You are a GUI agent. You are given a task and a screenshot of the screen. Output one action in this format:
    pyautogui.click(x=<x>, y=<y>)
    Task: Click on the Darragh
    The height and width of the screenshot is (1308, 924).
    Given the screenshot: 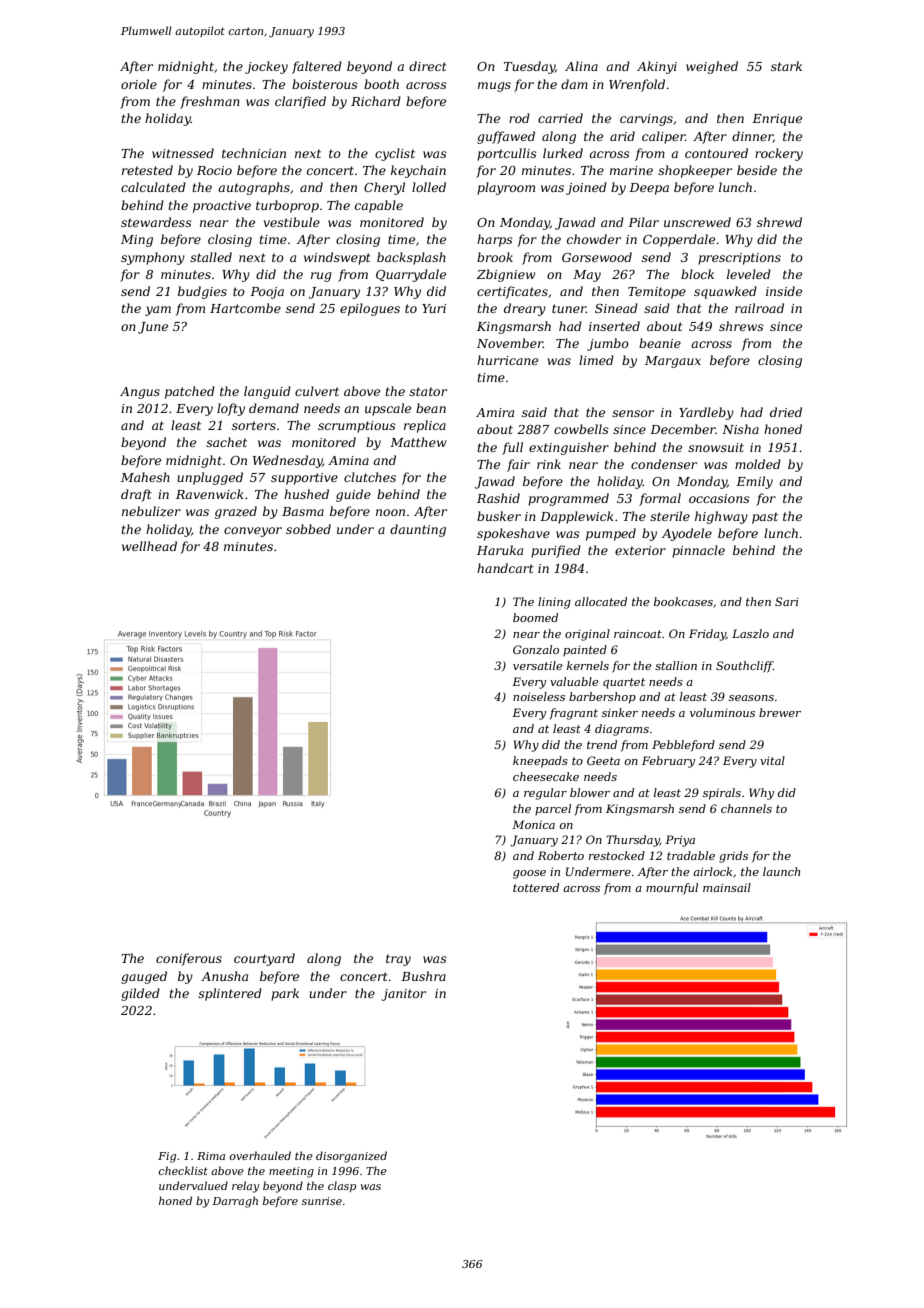 What is the action you would take?
    pyautogui.click(x=235, y=1202)
